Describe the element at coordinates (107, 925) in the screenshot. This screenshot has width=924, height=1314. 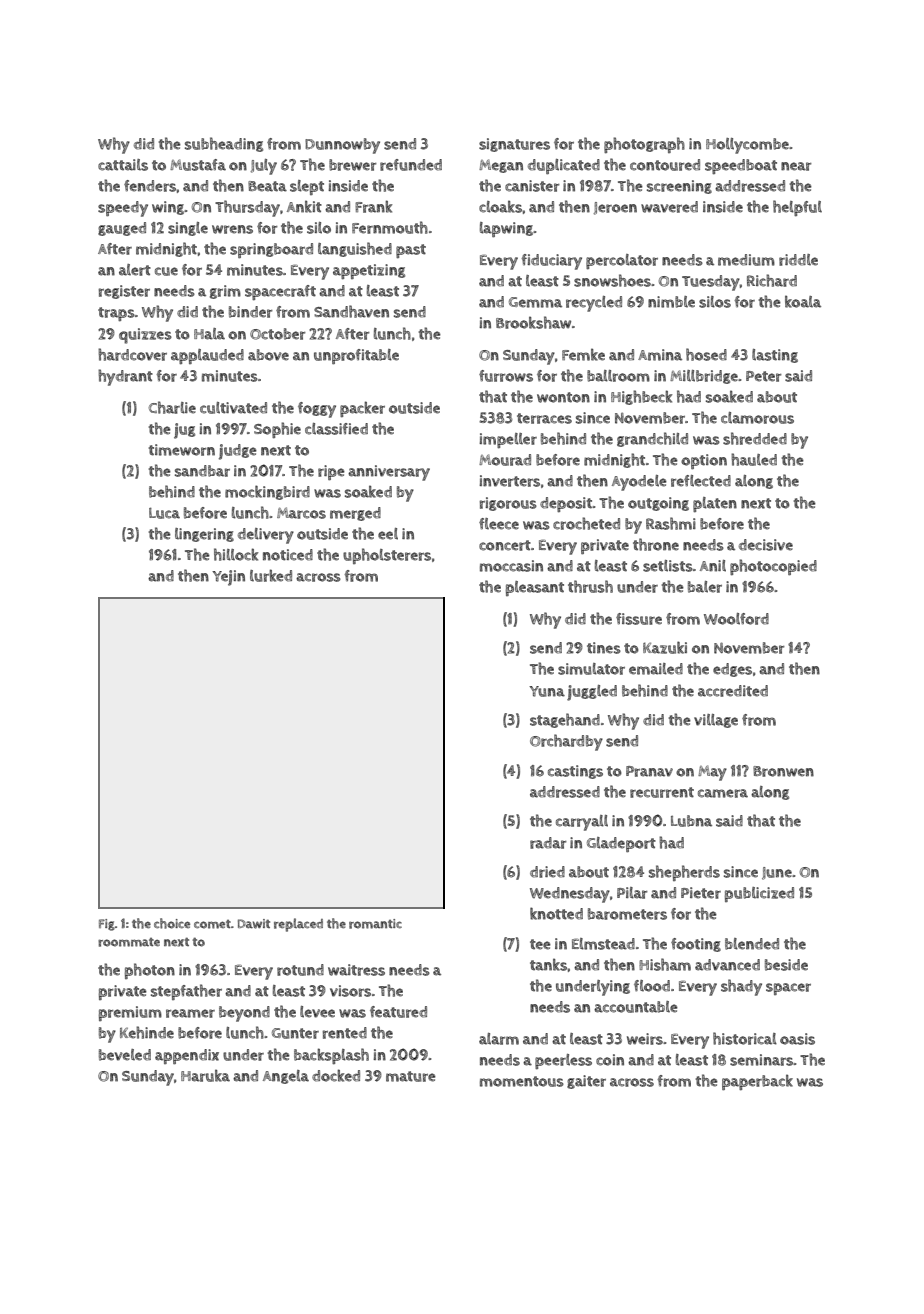
I see `Fig` at that location.
